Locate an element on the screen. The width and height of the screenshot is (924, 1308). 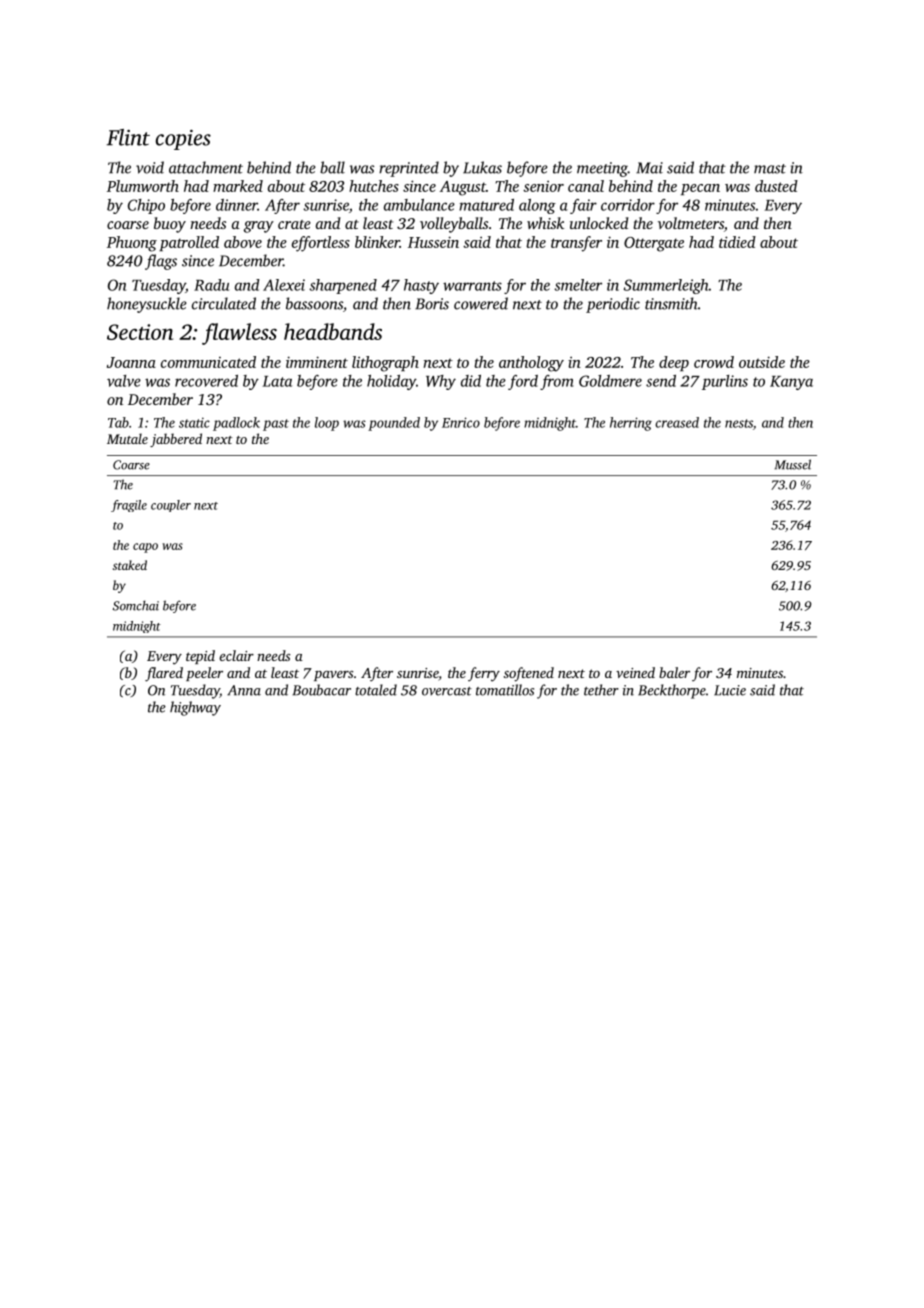
Mussel is located at coordinates (793, 464).
